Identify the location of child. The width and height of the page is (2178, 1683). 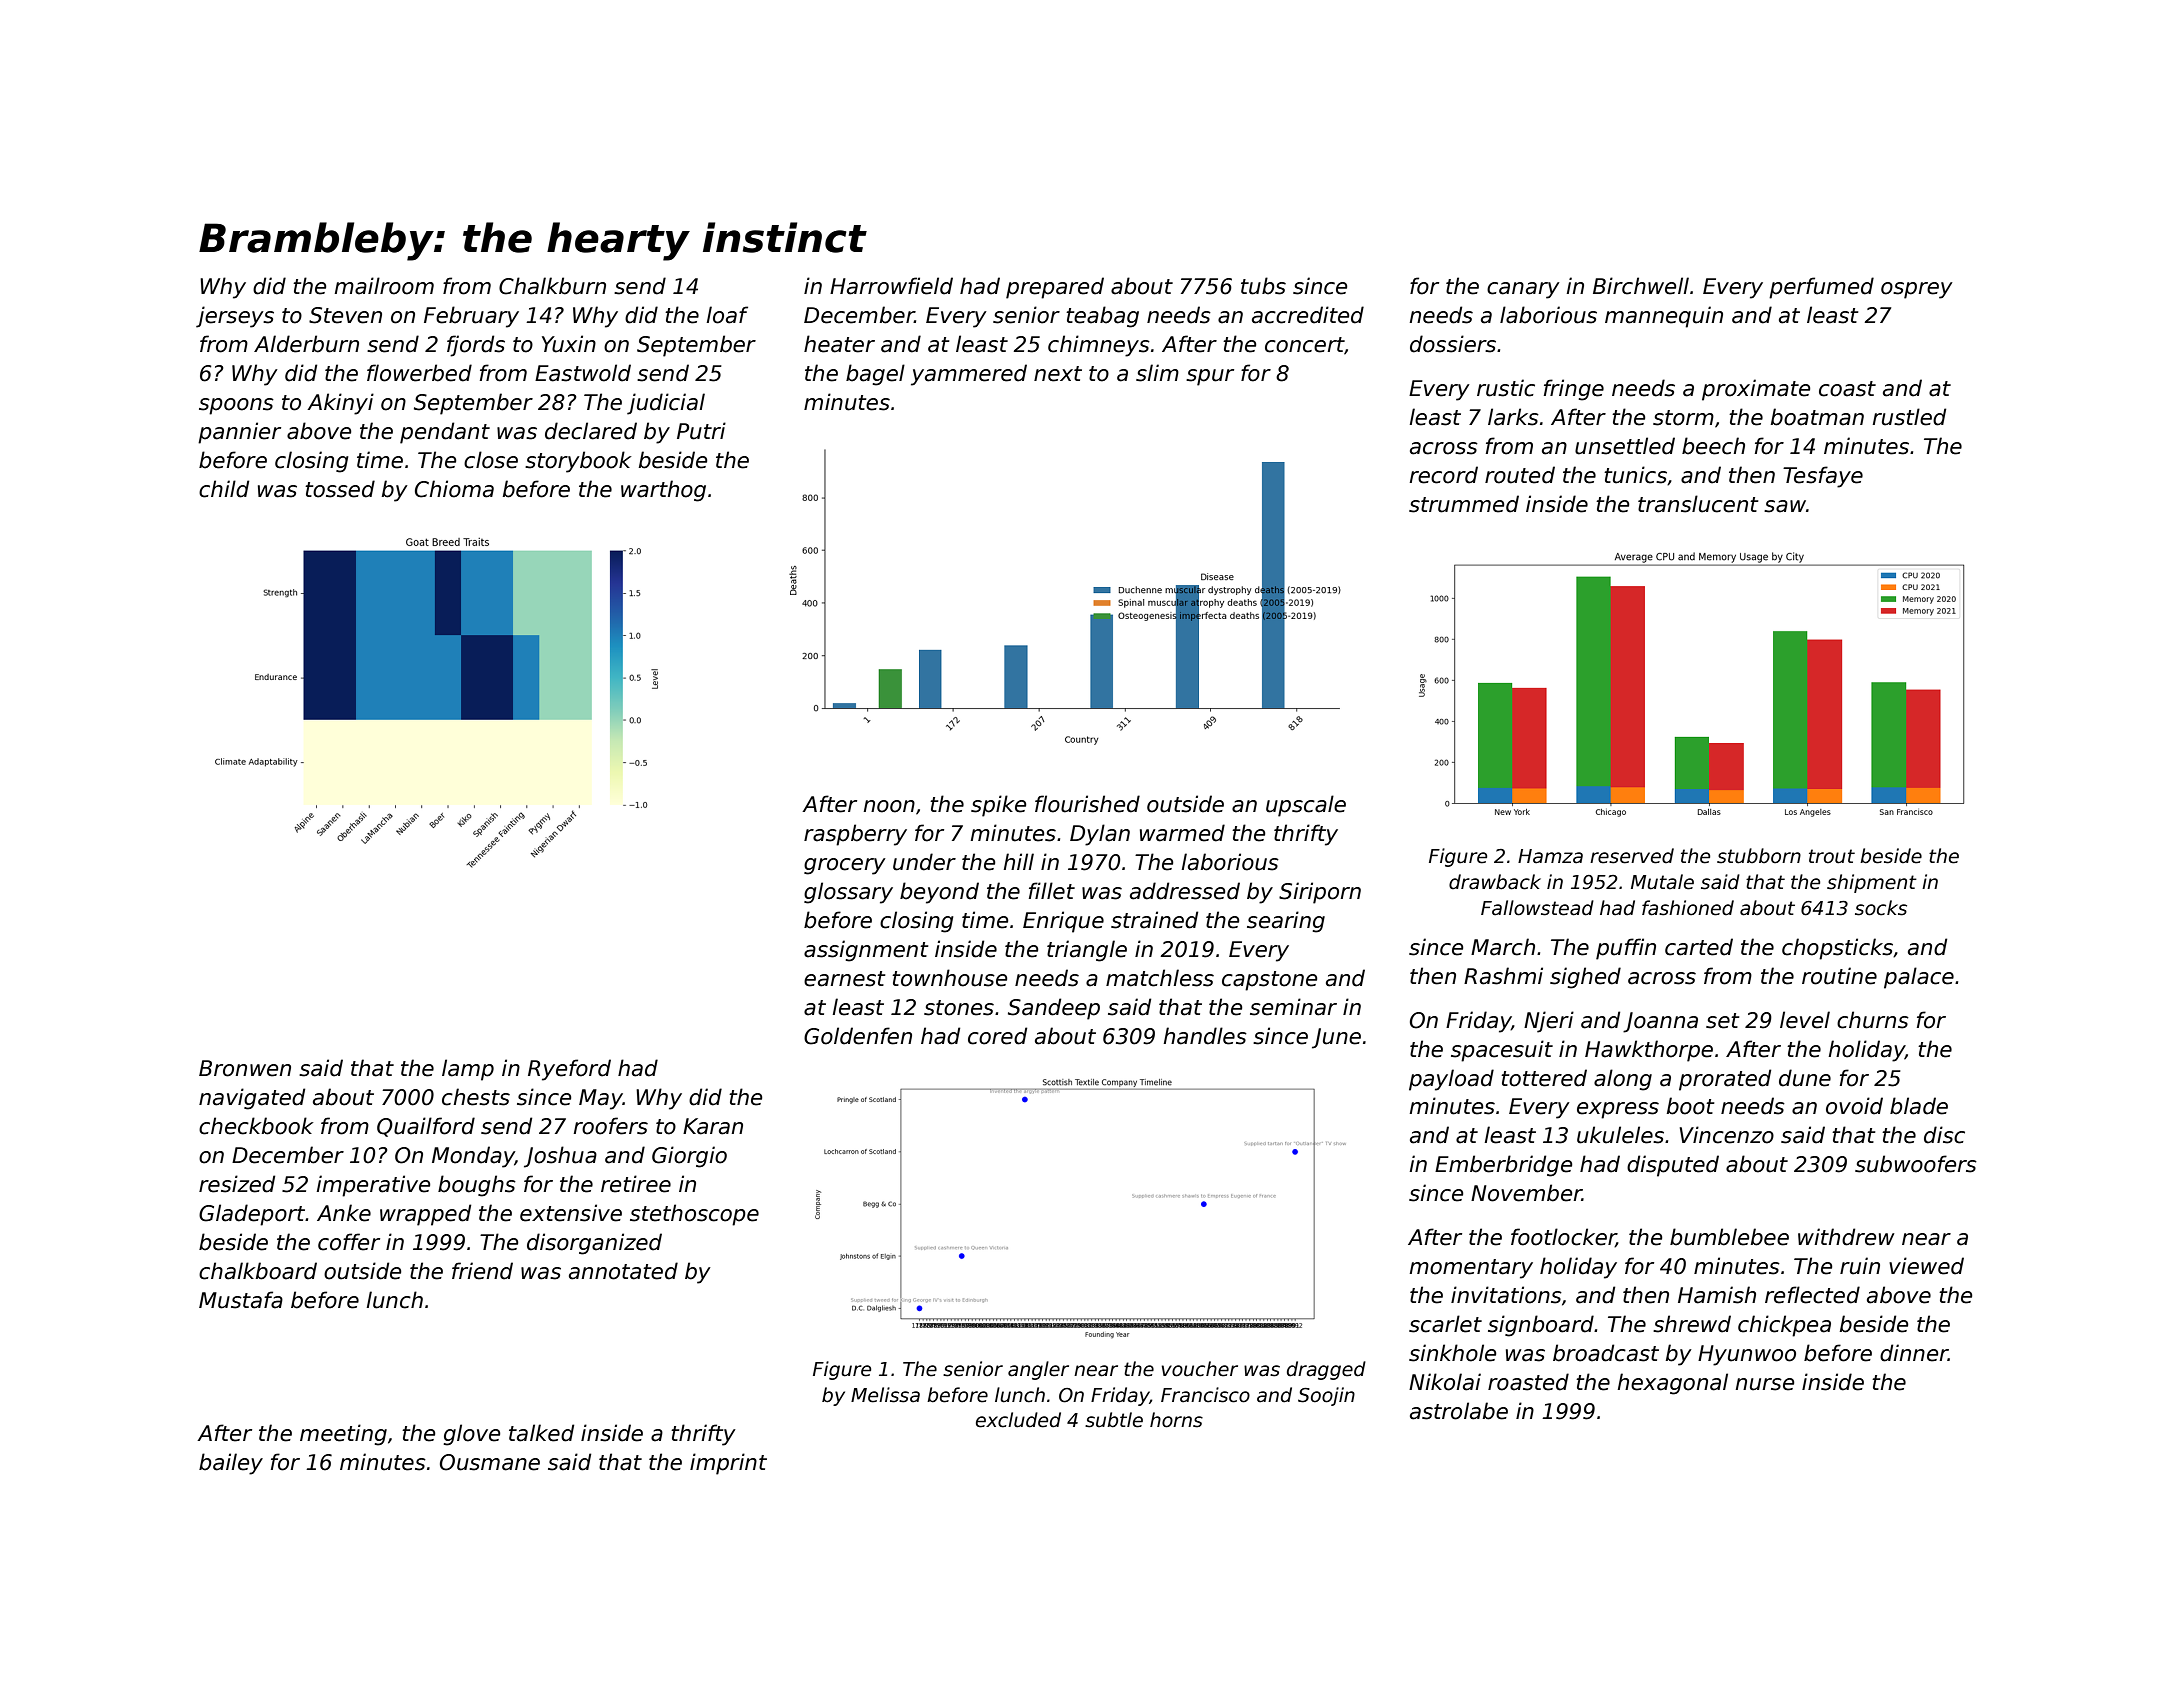
(224, 489).
